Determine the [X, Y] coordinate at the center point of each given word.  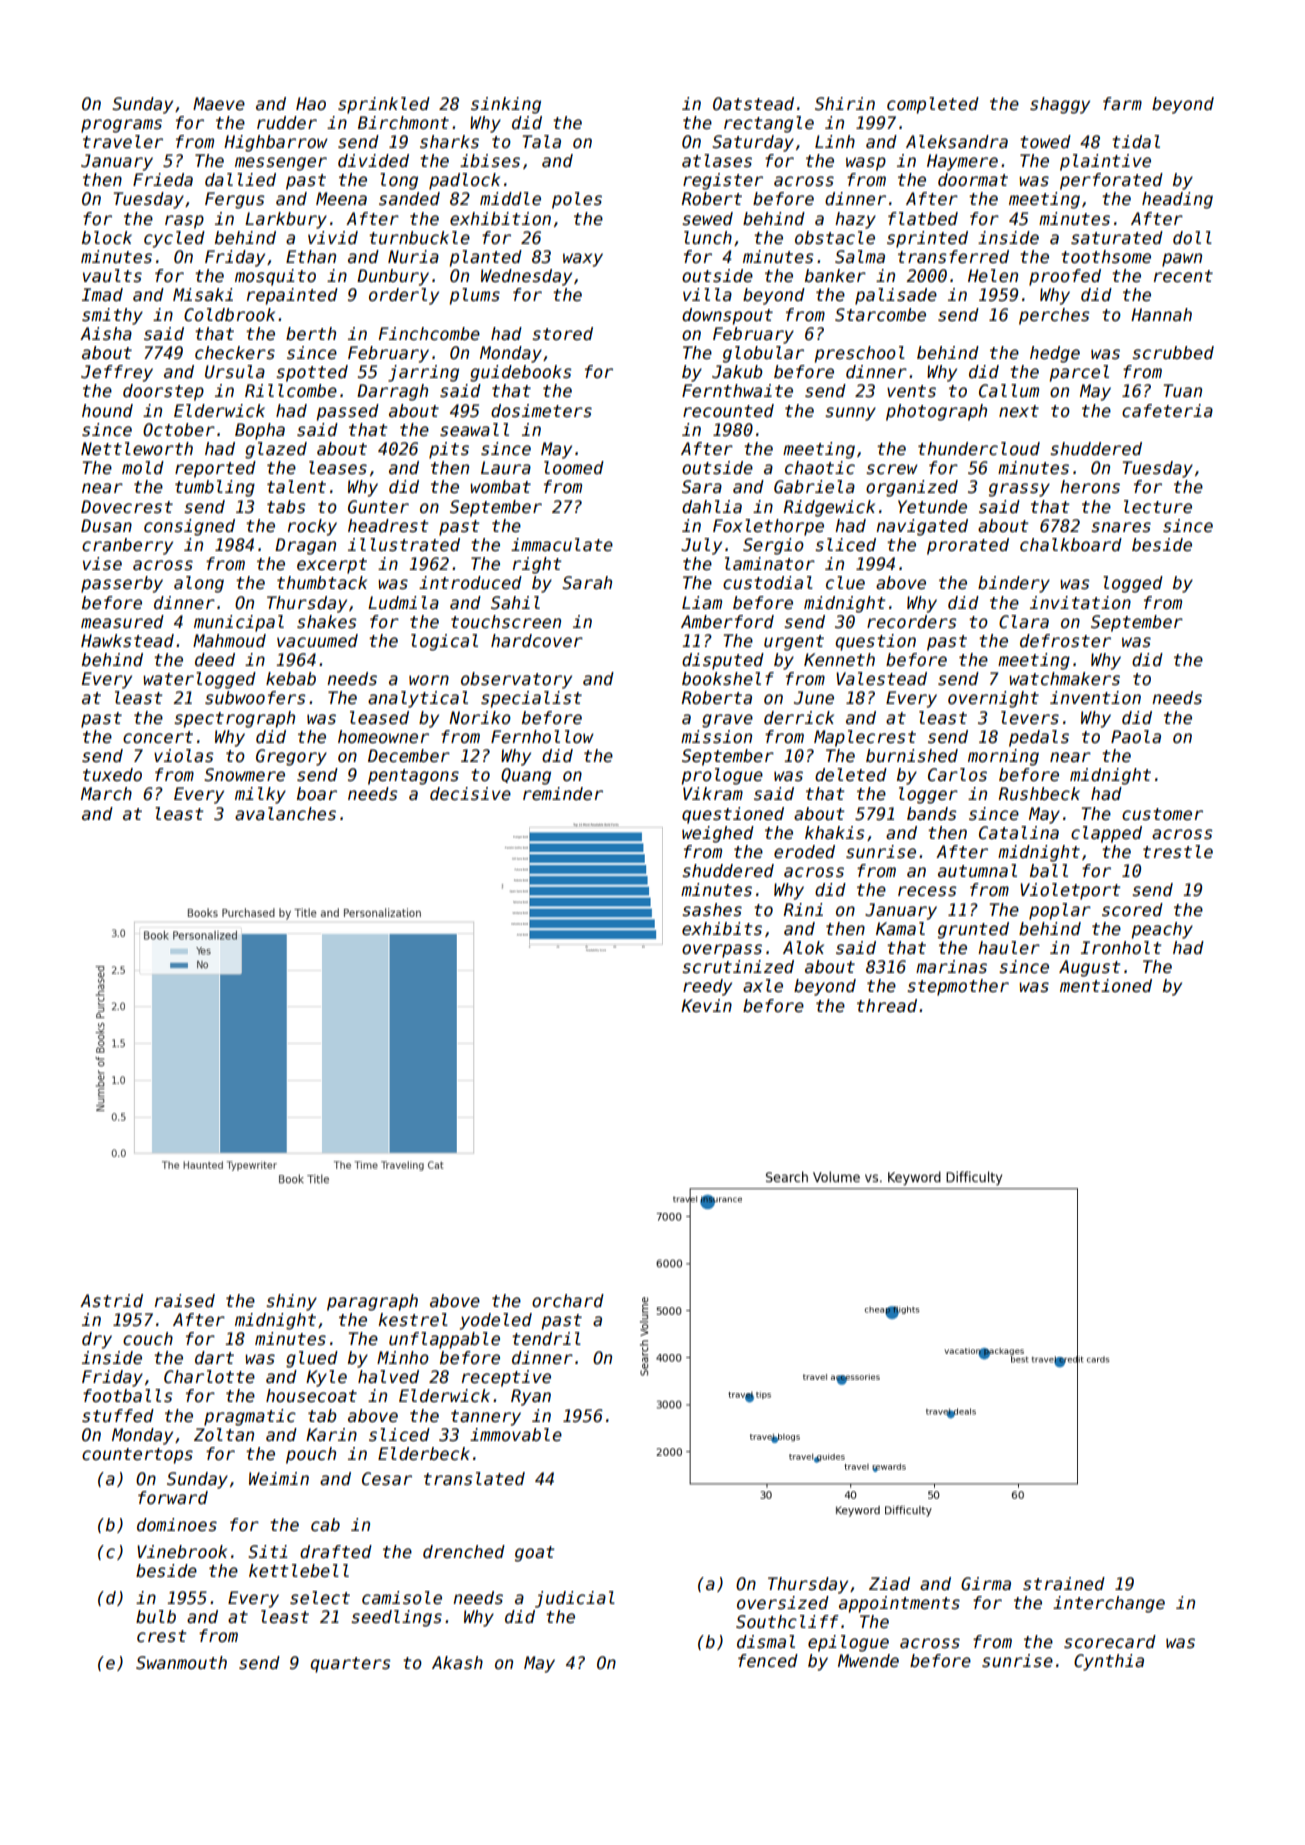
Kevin [706, 1006]
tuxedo [112, 775]
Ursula [235, 372]
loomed [574, 468]
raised [185, 1301]
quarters [350, 1665]
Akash [457, 1663]
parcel [1079, 373]
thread [887, 1006]
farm [1122, 104]
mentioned [1106, 986]
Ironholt [1121, 948]
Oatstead [753, 104]
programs [121, 126]
